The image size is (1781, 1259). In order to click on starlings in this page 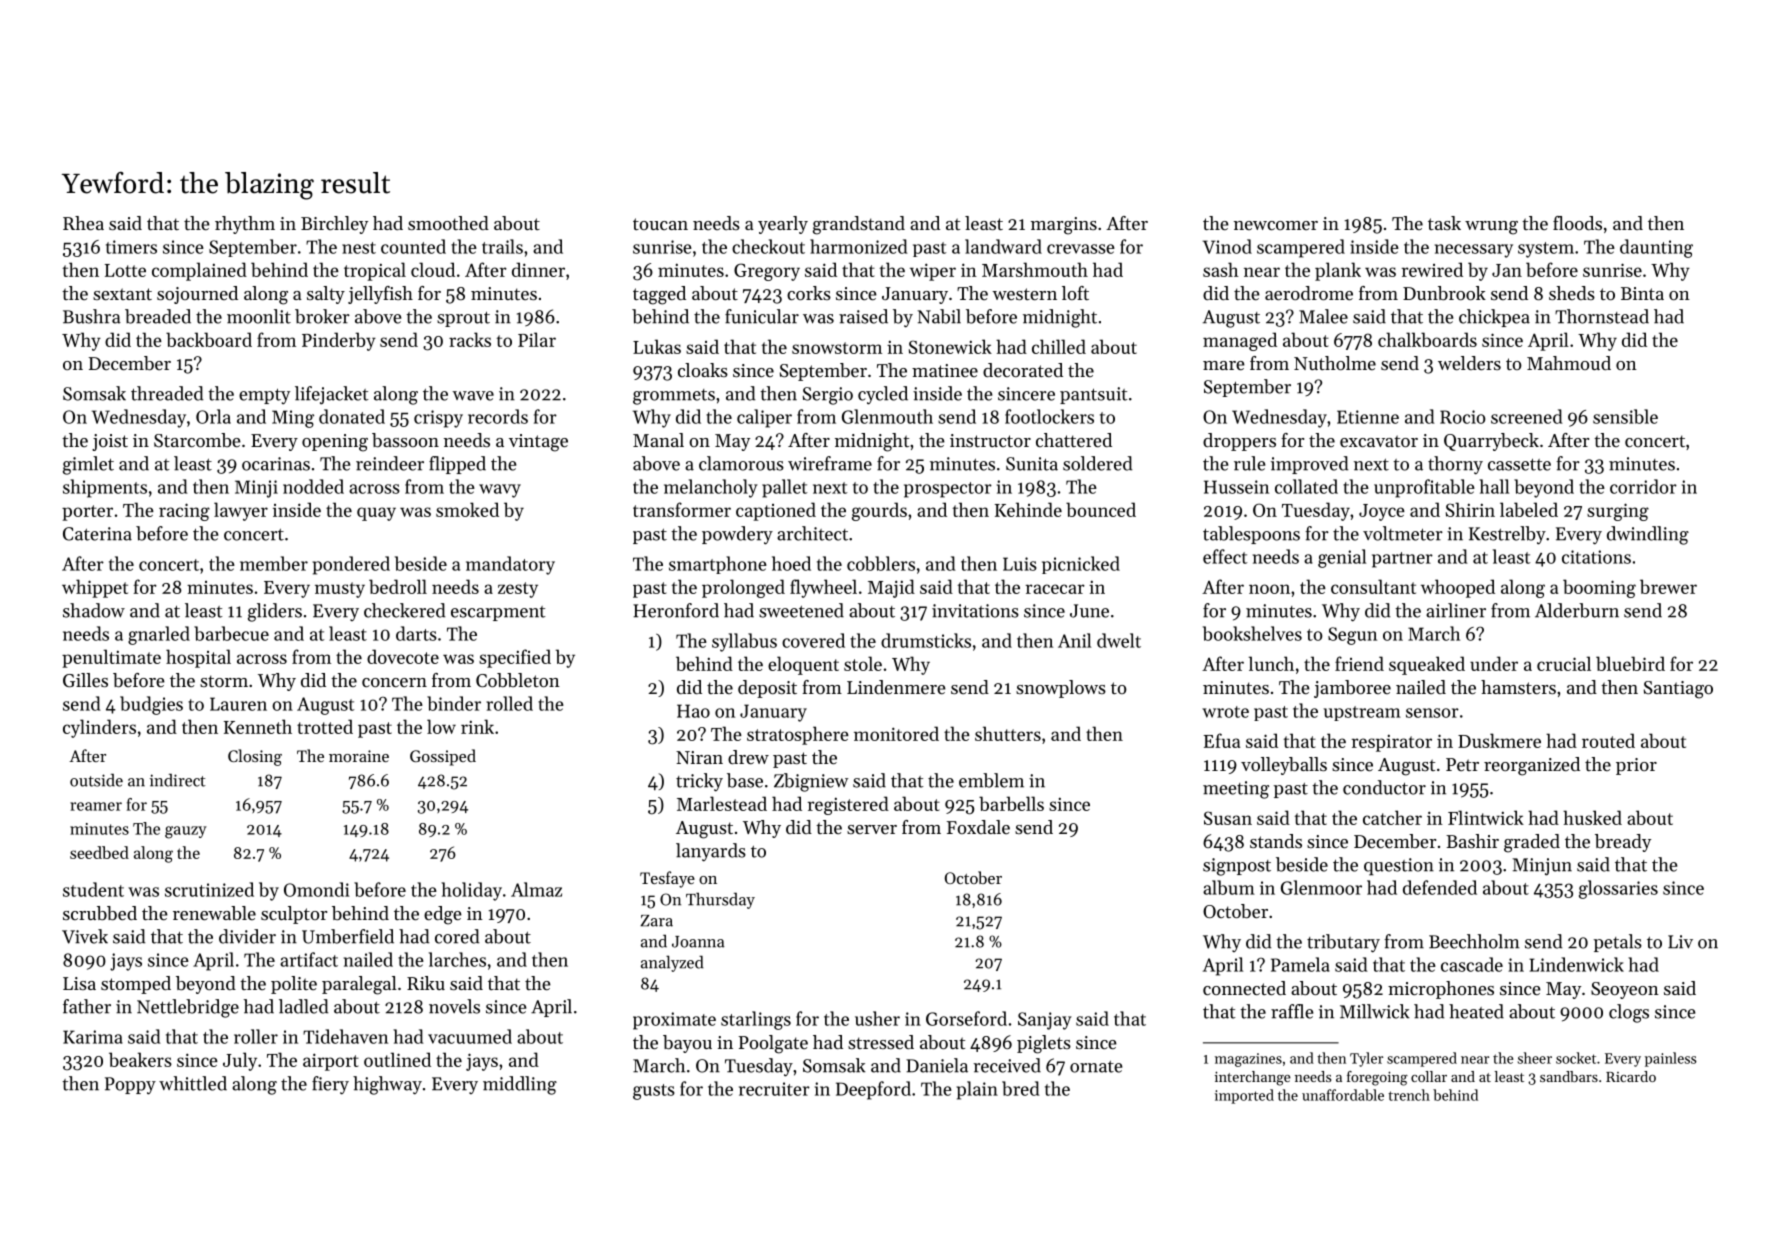, I will do `click(756, 1020)`.
